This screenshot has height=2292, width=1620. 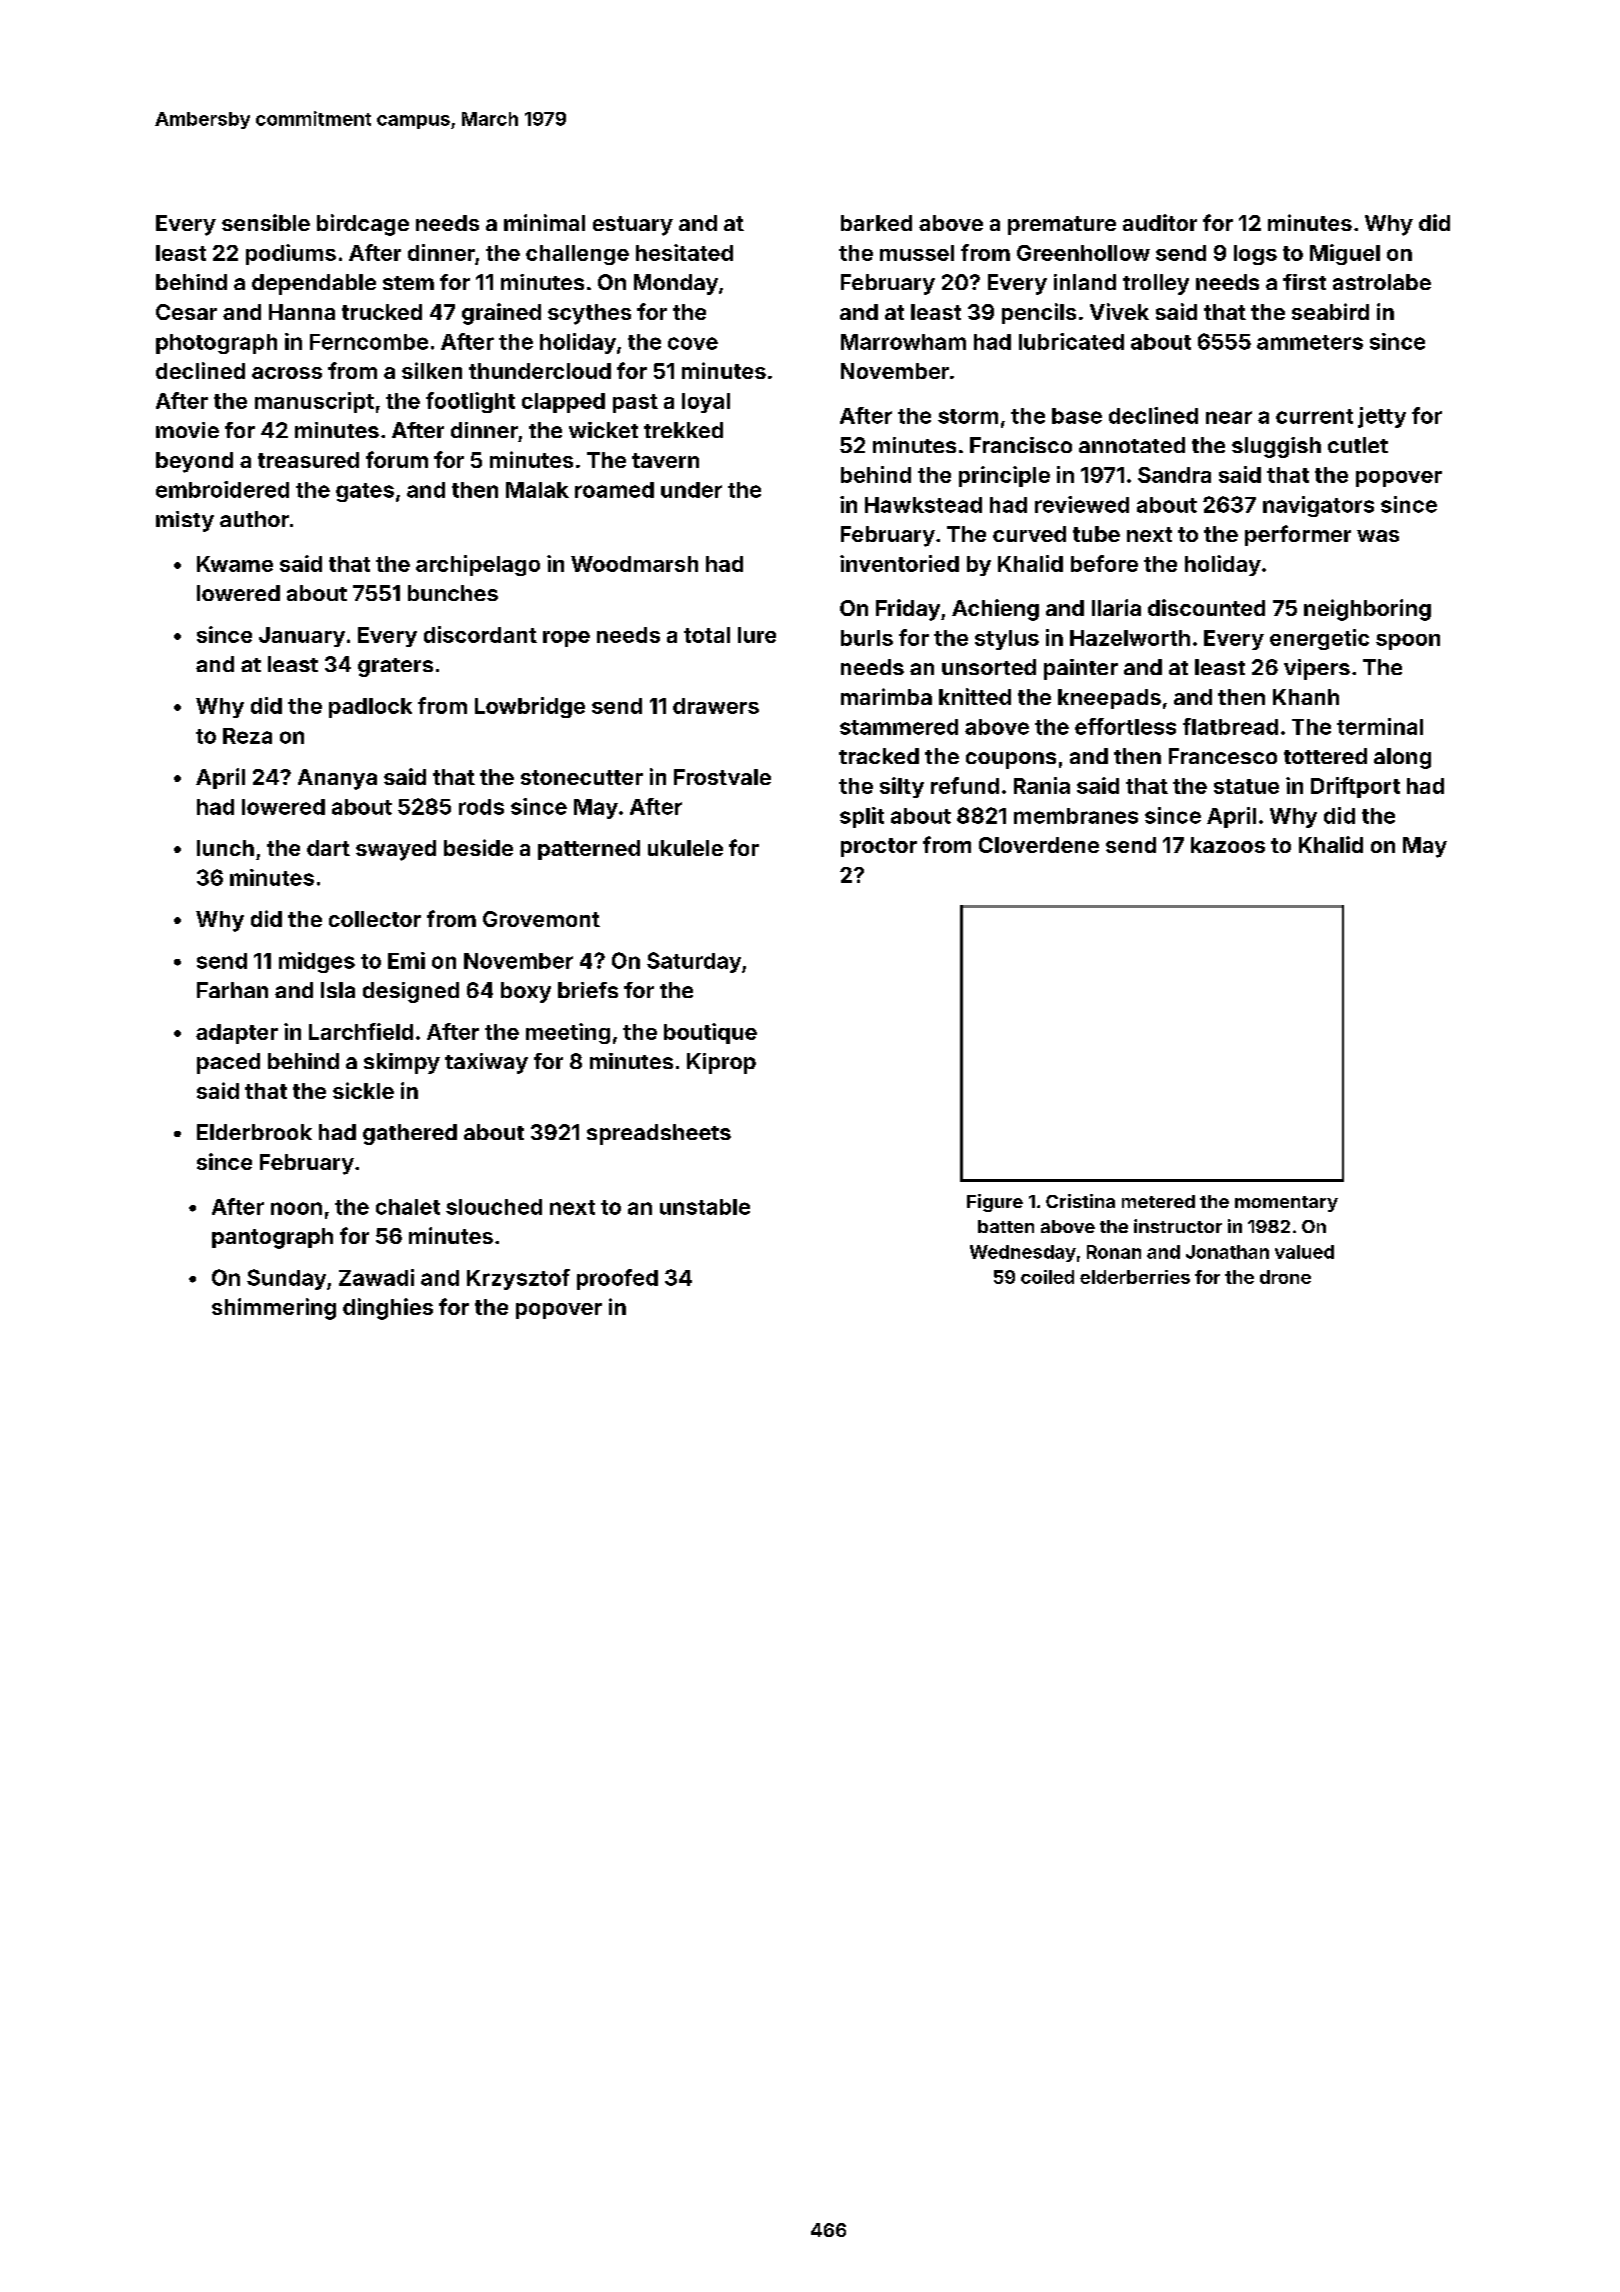 What do you see at coordinates (247, 736) in the screenshot?
I see `Reza` at bounding box center [247, 736].
